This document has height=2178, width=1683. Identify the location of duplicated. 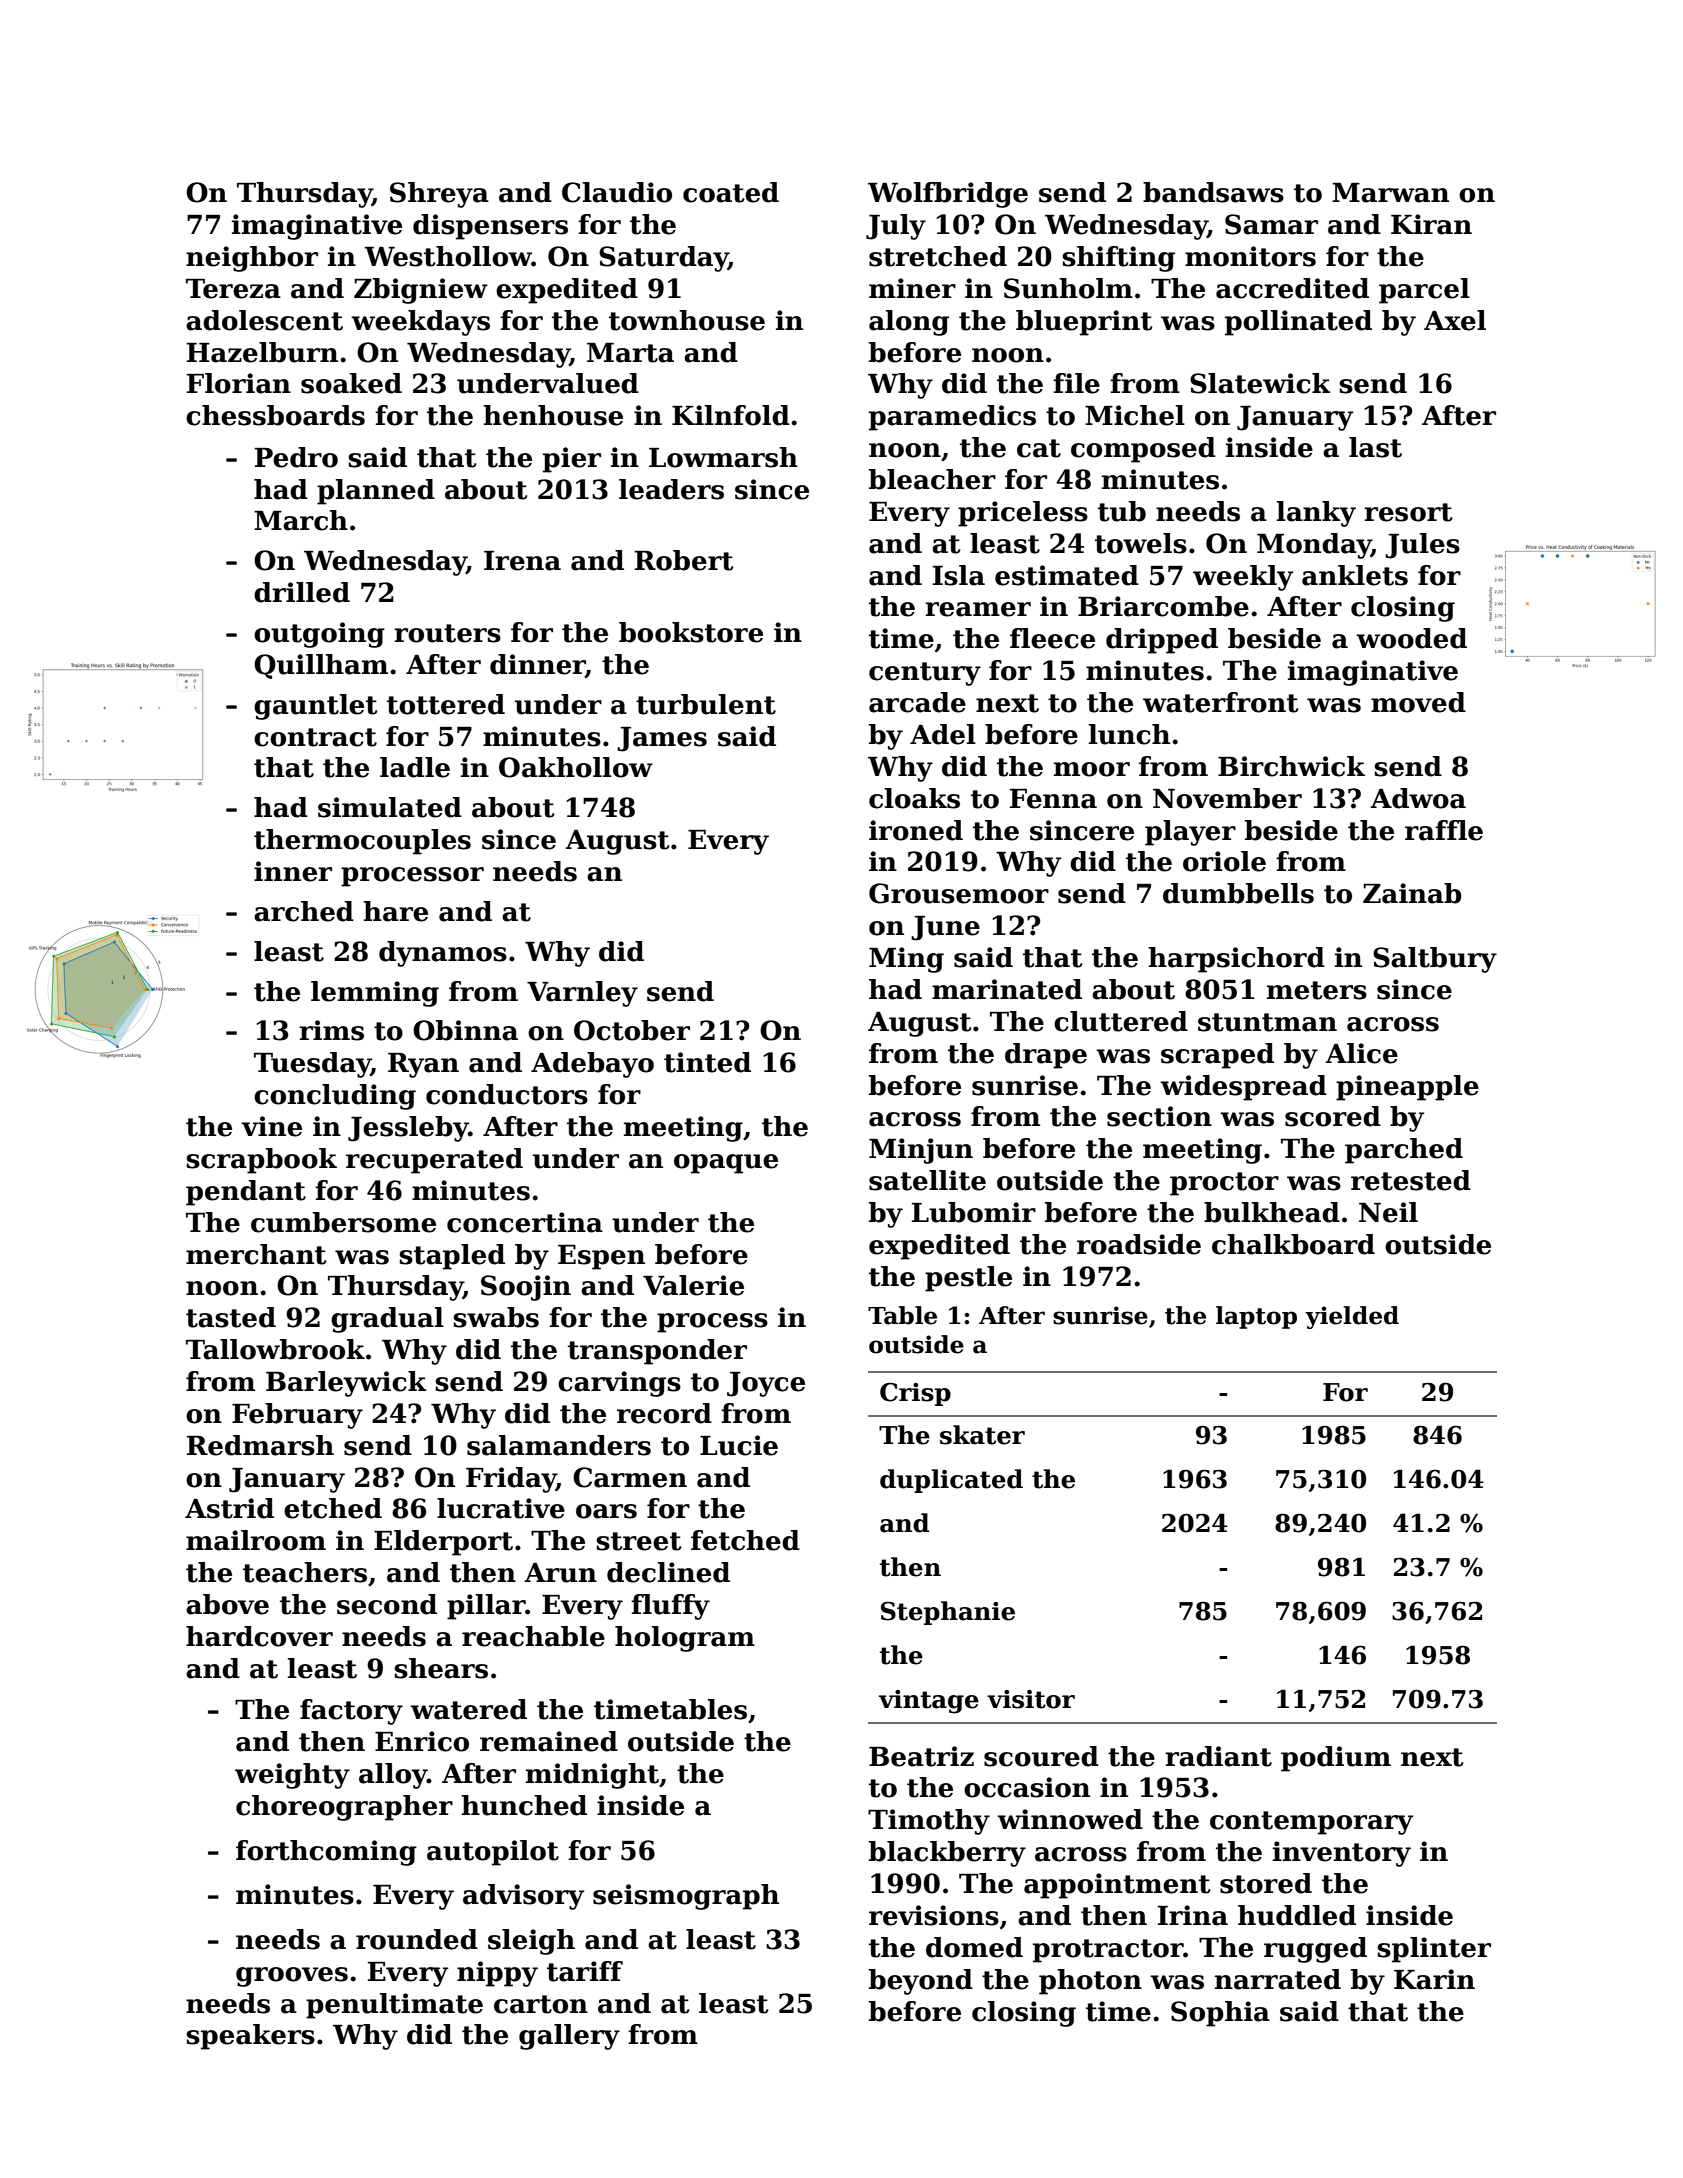
(951, 1481).
